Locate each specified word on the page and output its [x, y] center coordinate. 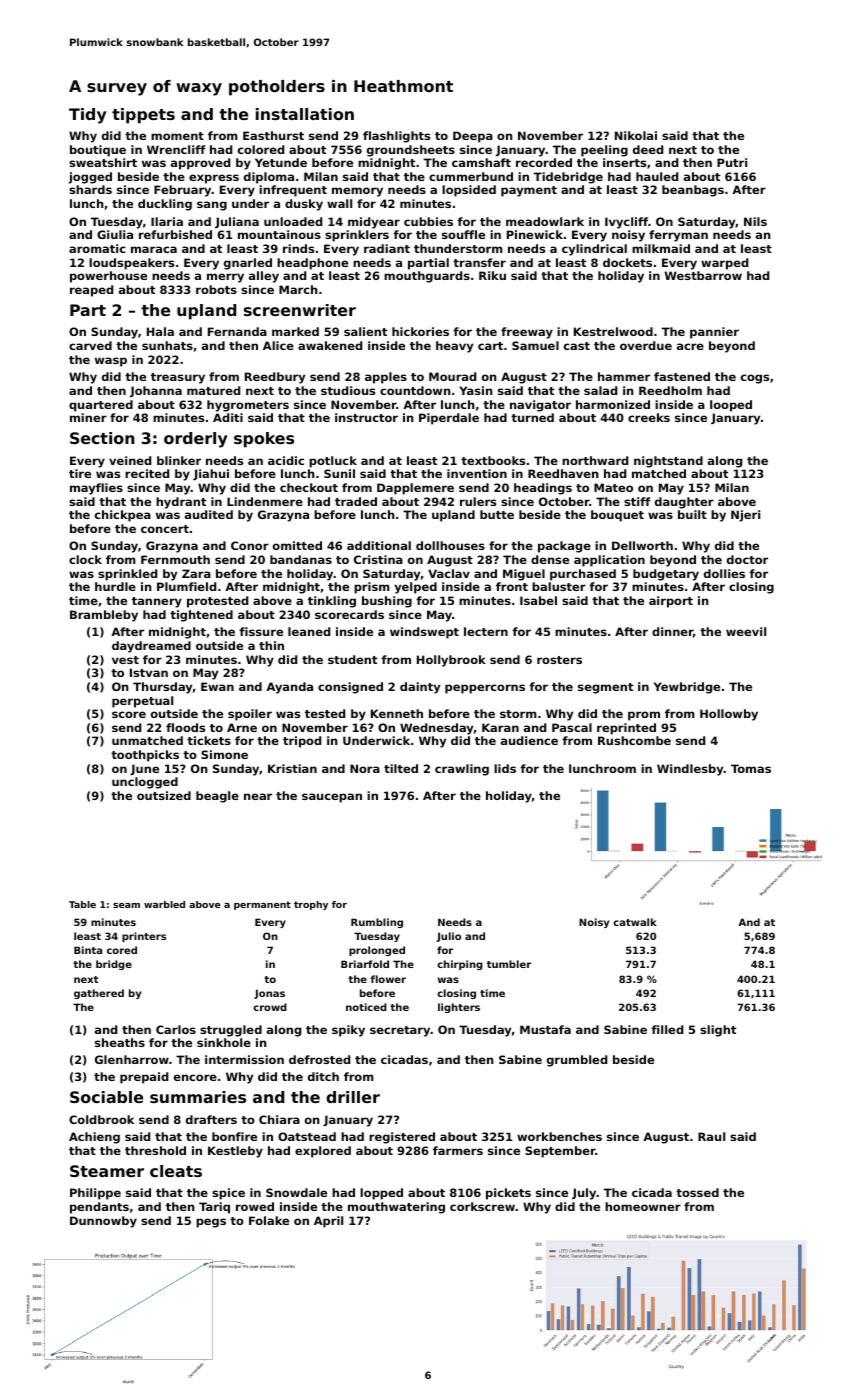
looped [731, 406]
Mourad [452, 376]
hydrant [181, 503]
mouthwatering [396, 1208]
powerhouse [108, 277]
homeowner [643, 1206]
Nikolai [636, 135]
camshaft [481, 162]
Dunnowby [103, 1222]
